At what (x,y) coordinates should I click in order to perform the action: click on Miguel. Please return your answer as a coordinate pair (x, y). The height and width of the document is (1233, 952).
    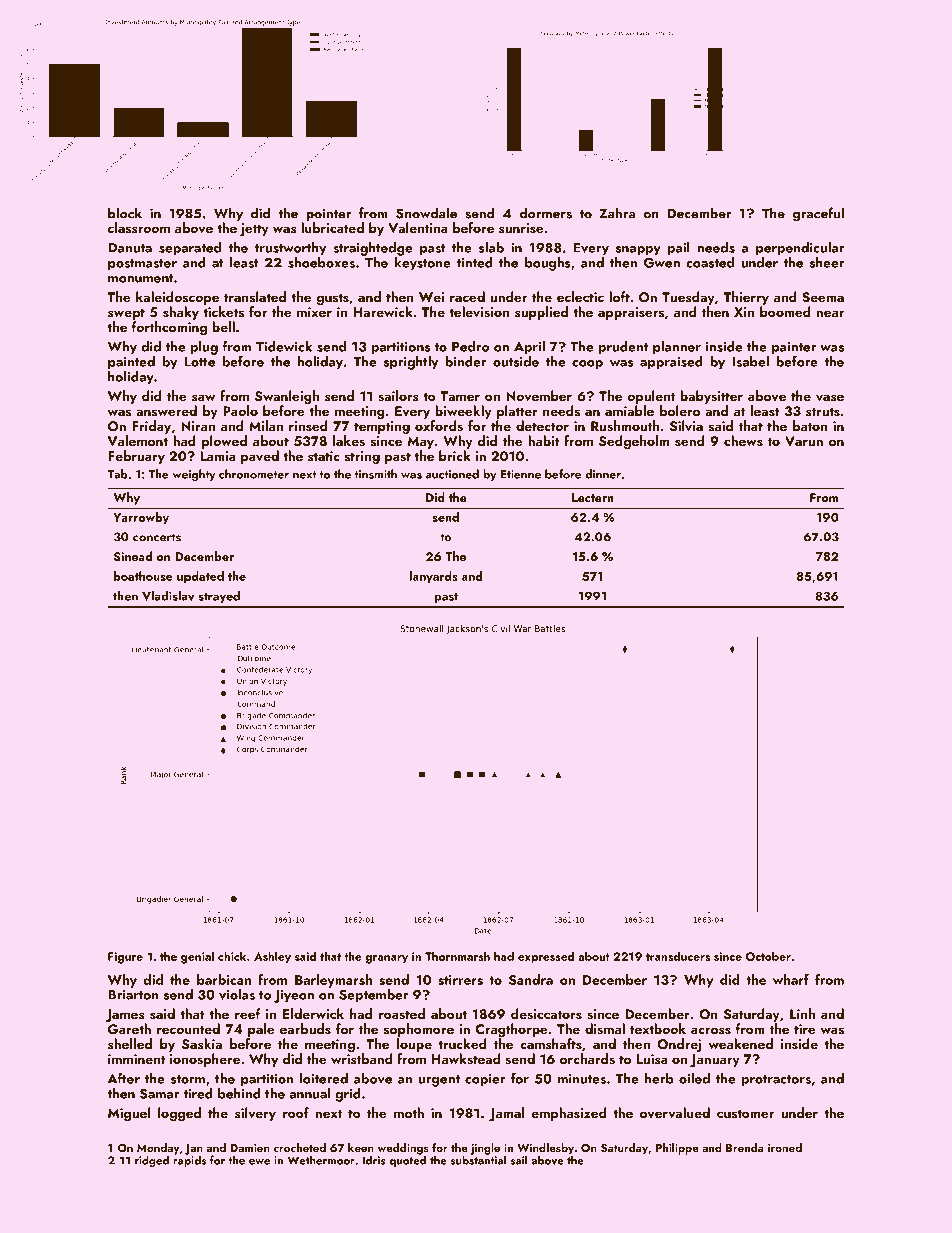
    Looking at the image, I should click on (129, 1114).
